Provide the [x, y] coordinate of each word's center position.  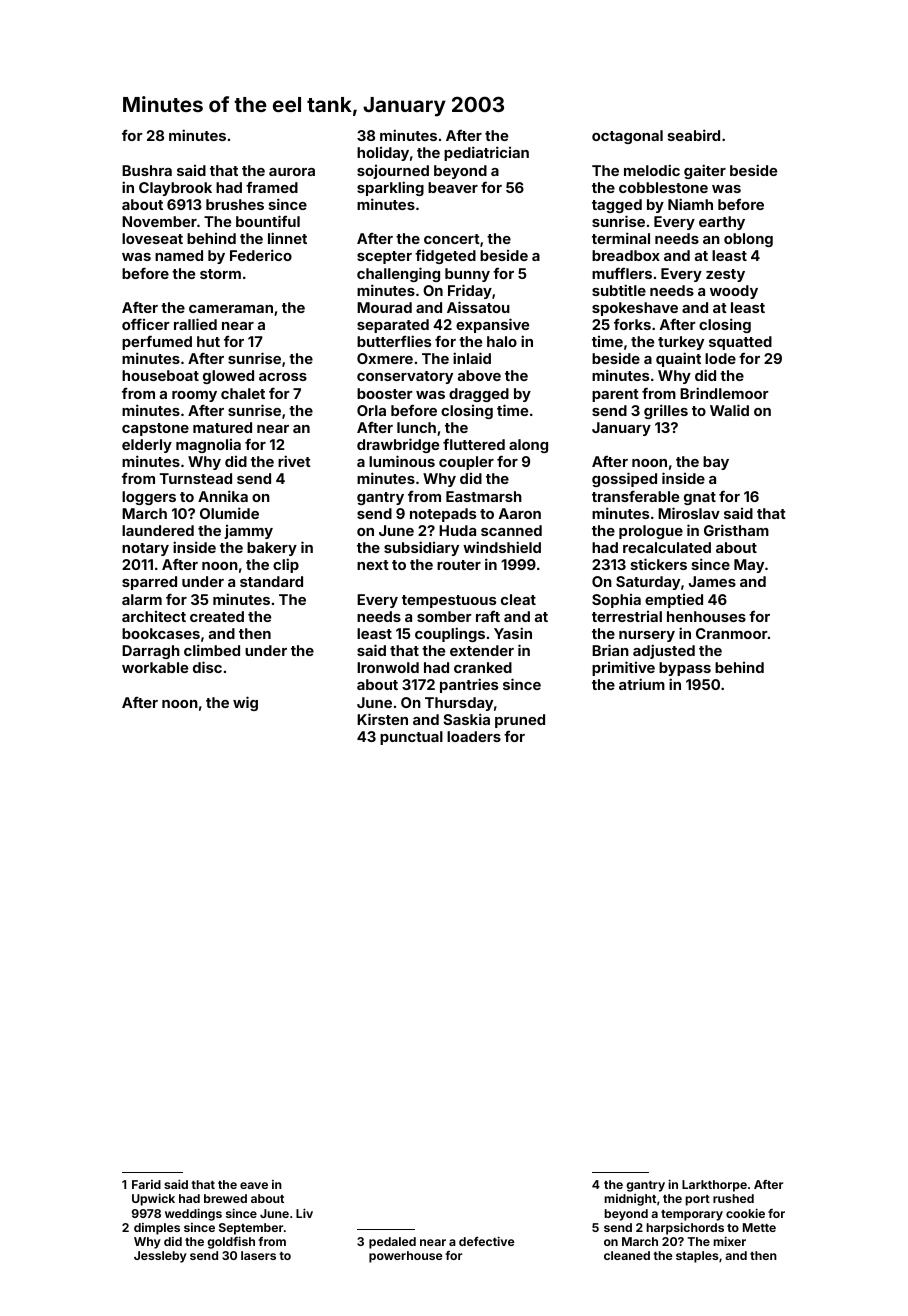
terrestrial [627, 616]
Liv [304, 1213]
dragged [479, 395]
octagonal [627, 137]
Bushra [147, 170]
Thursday [459, 704]
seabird [694, 135]
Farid [146, 1184]
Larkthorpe [714, 1186]
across [283, 377]
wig [245, 703]
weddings [193, 1214]
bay [716, 463]
